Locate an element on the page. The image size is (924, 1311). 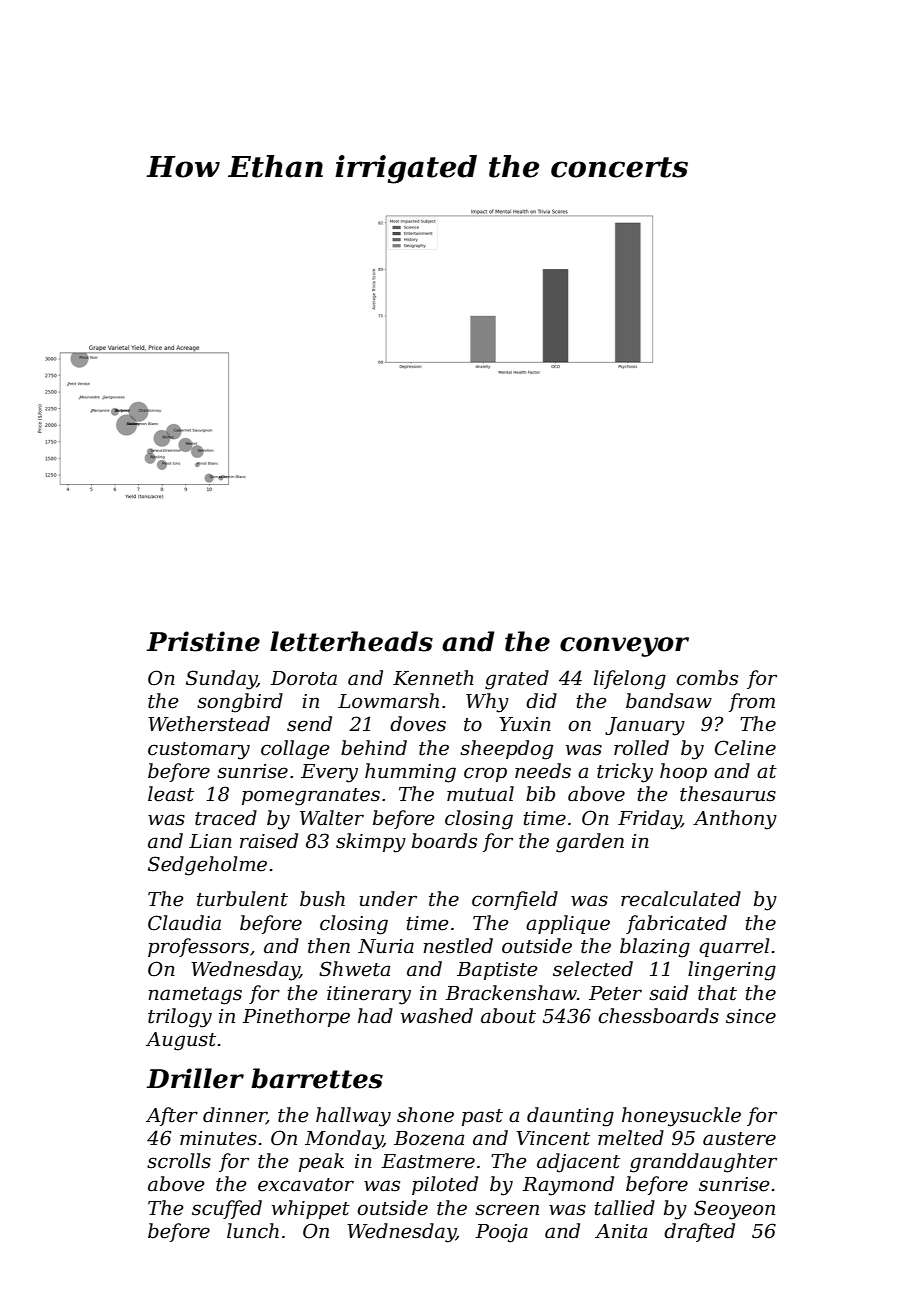
Pooja is located at coordinates (501, 1233).
